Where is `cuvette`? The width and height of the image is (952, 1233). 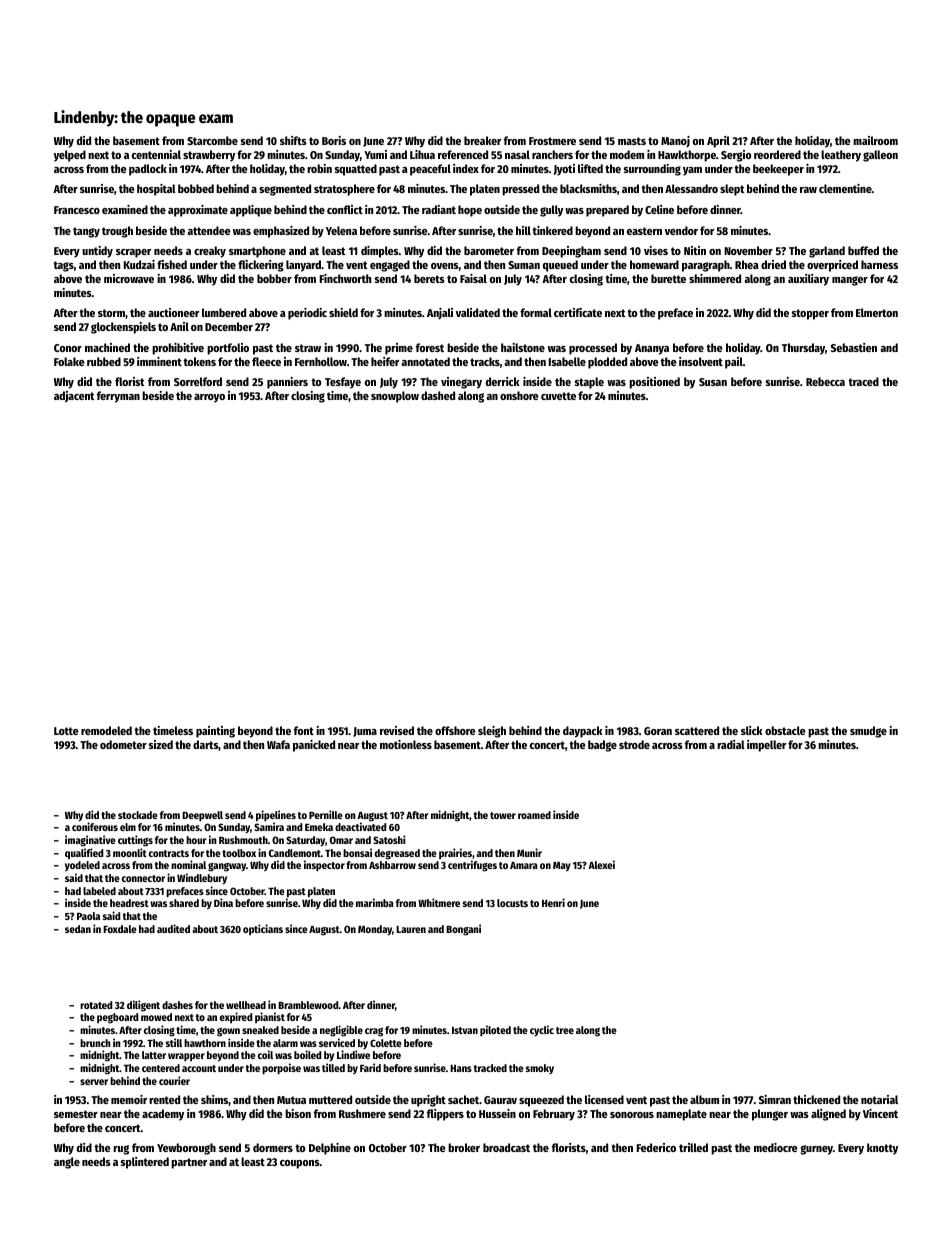
cuvette is located at coordinates (558, 396).
